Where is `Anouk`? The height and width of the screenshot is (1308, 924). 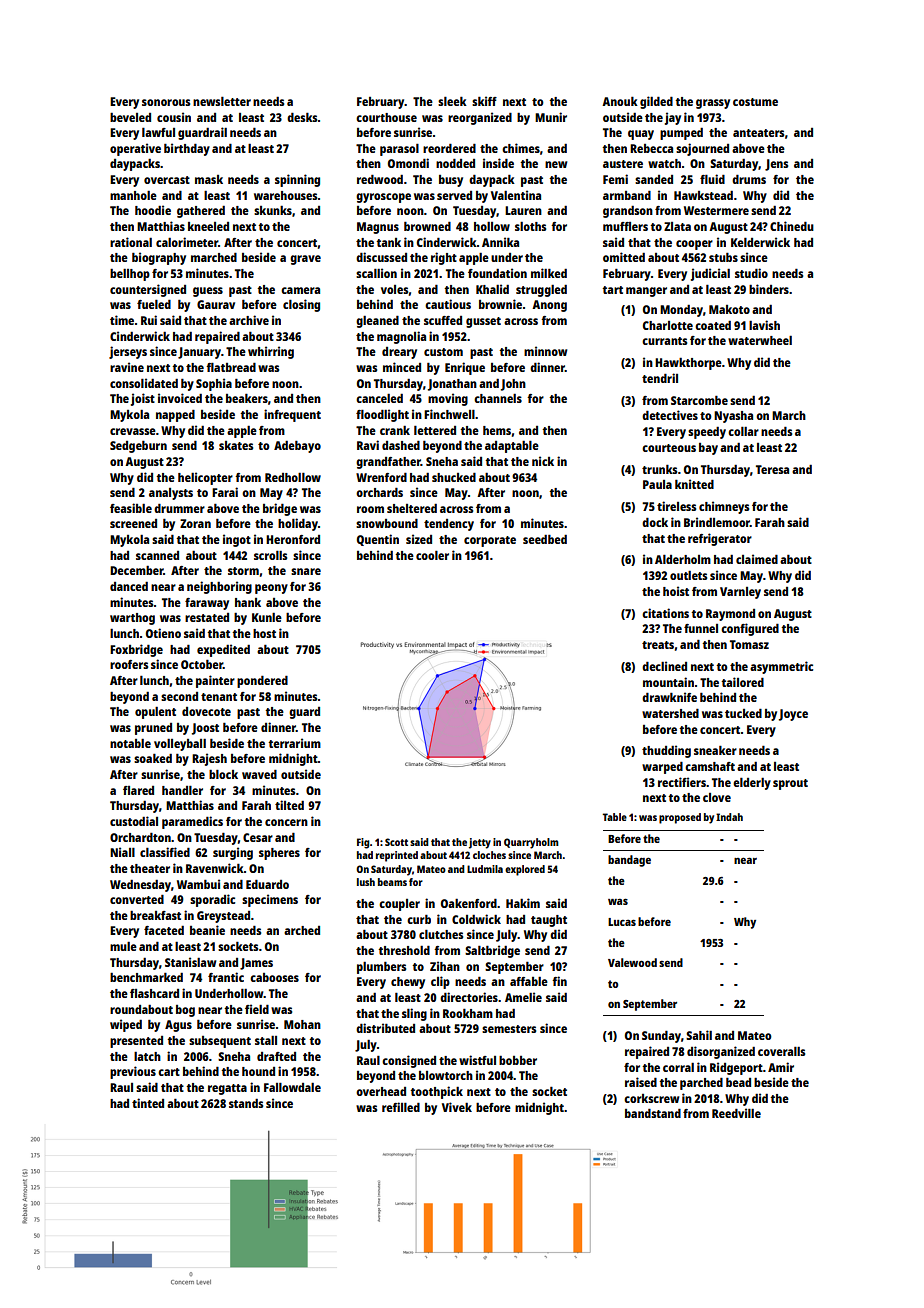 Anouk is located at coordinates (620, 101).
